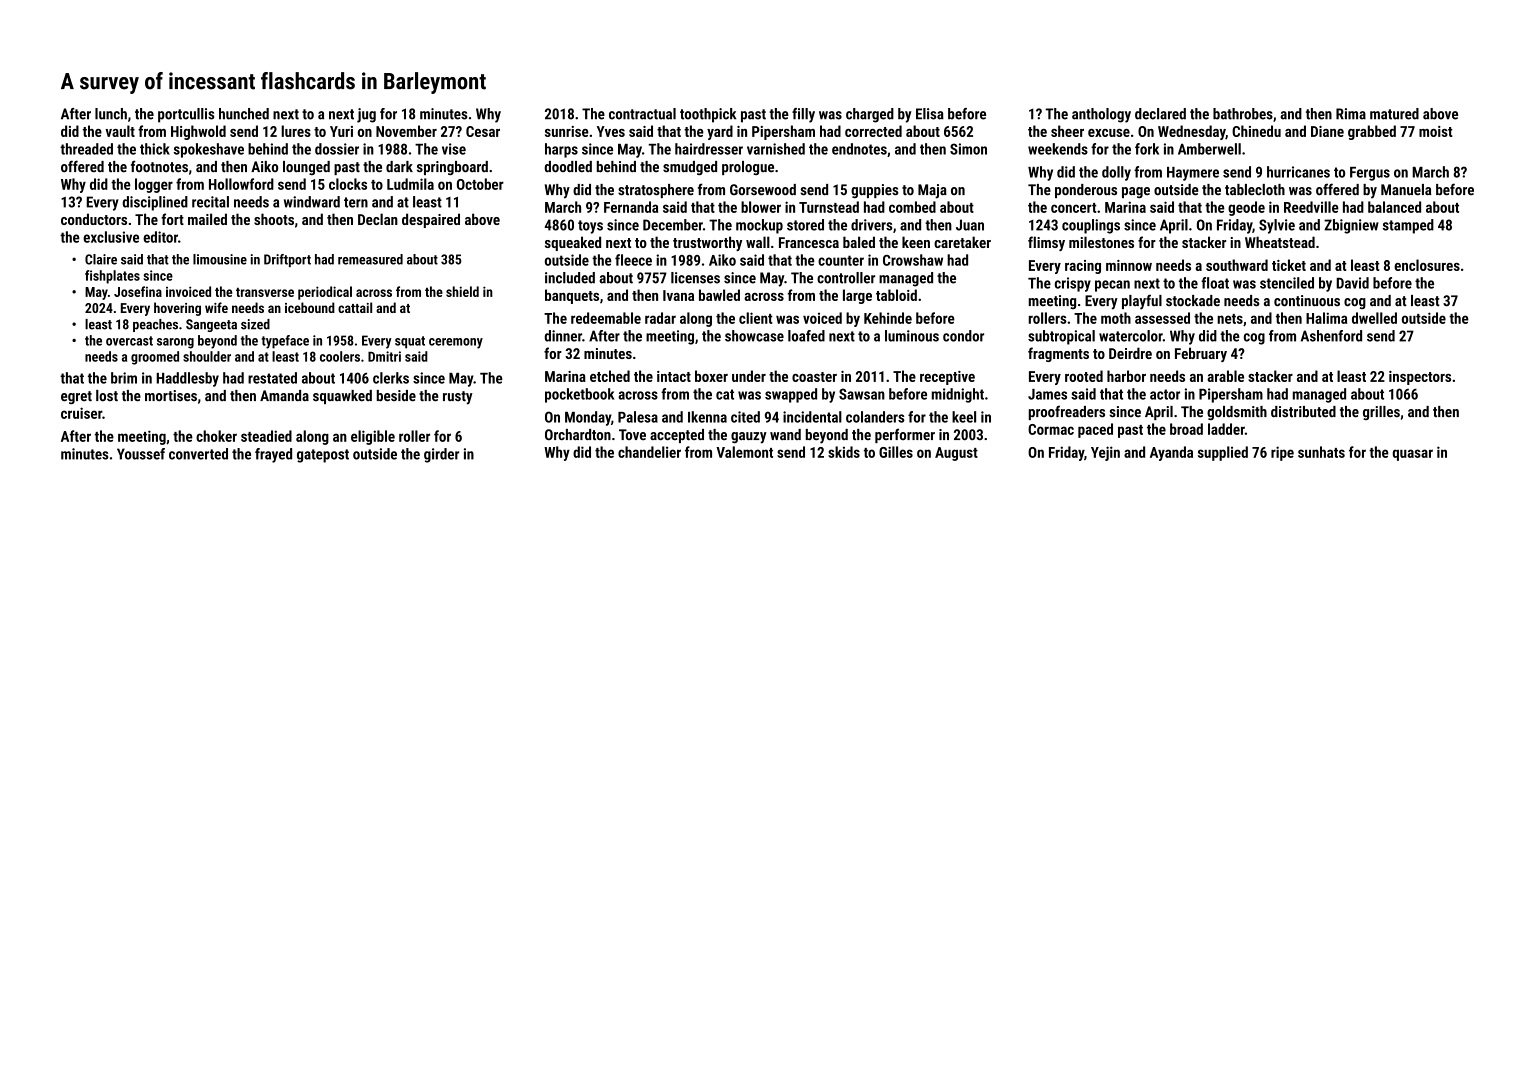 The height and width of the screenshot is (1087, 1537). What do you see at coordinates (844, 452) in the screenshot?
I see `skids` at bounding box center [844, 452].
